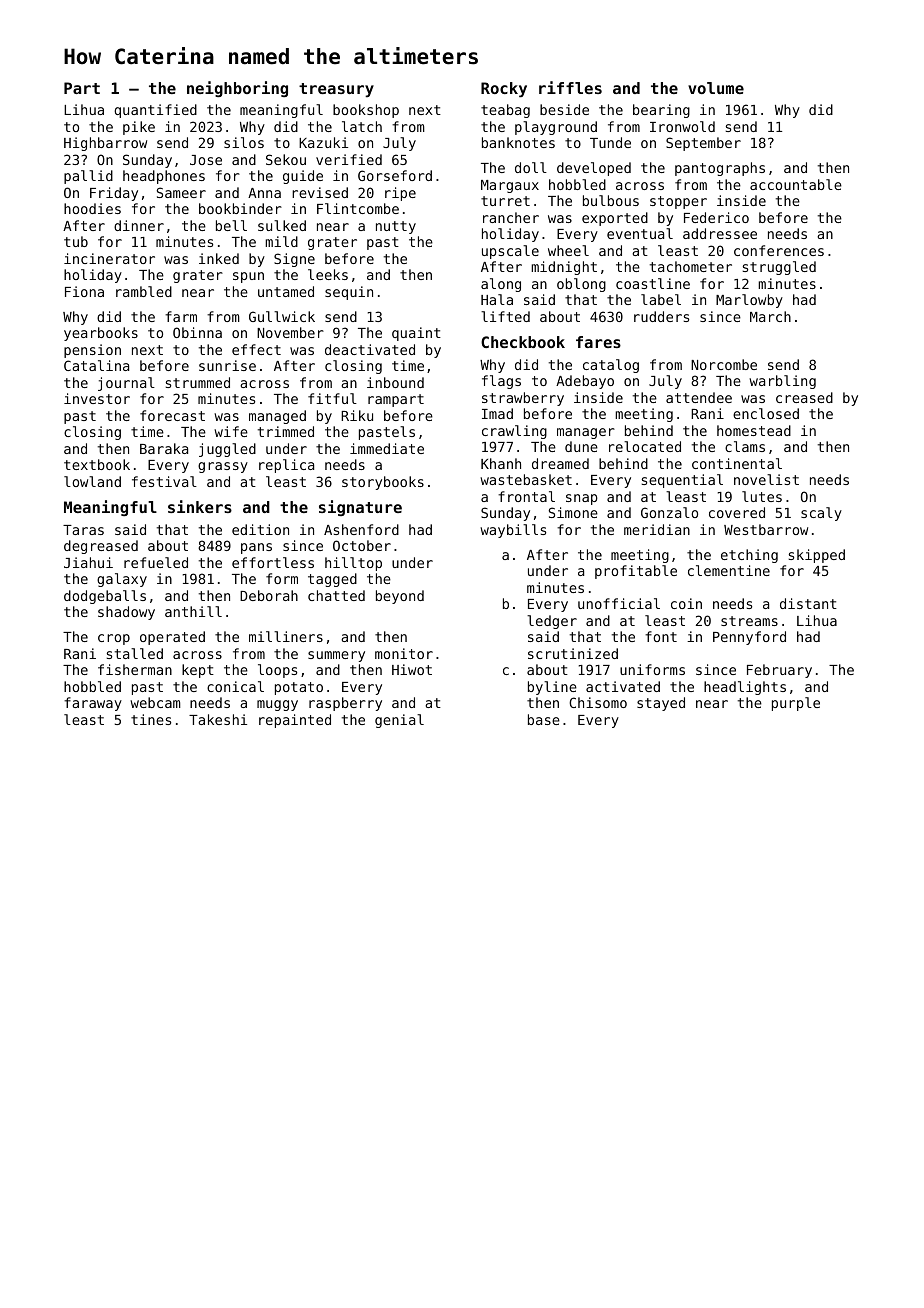 Image resolution: width=924 pixels, height=1308 pixels. Describe the element at coordinates (745, 446) in the screenshot. I see `clams` at that location.
